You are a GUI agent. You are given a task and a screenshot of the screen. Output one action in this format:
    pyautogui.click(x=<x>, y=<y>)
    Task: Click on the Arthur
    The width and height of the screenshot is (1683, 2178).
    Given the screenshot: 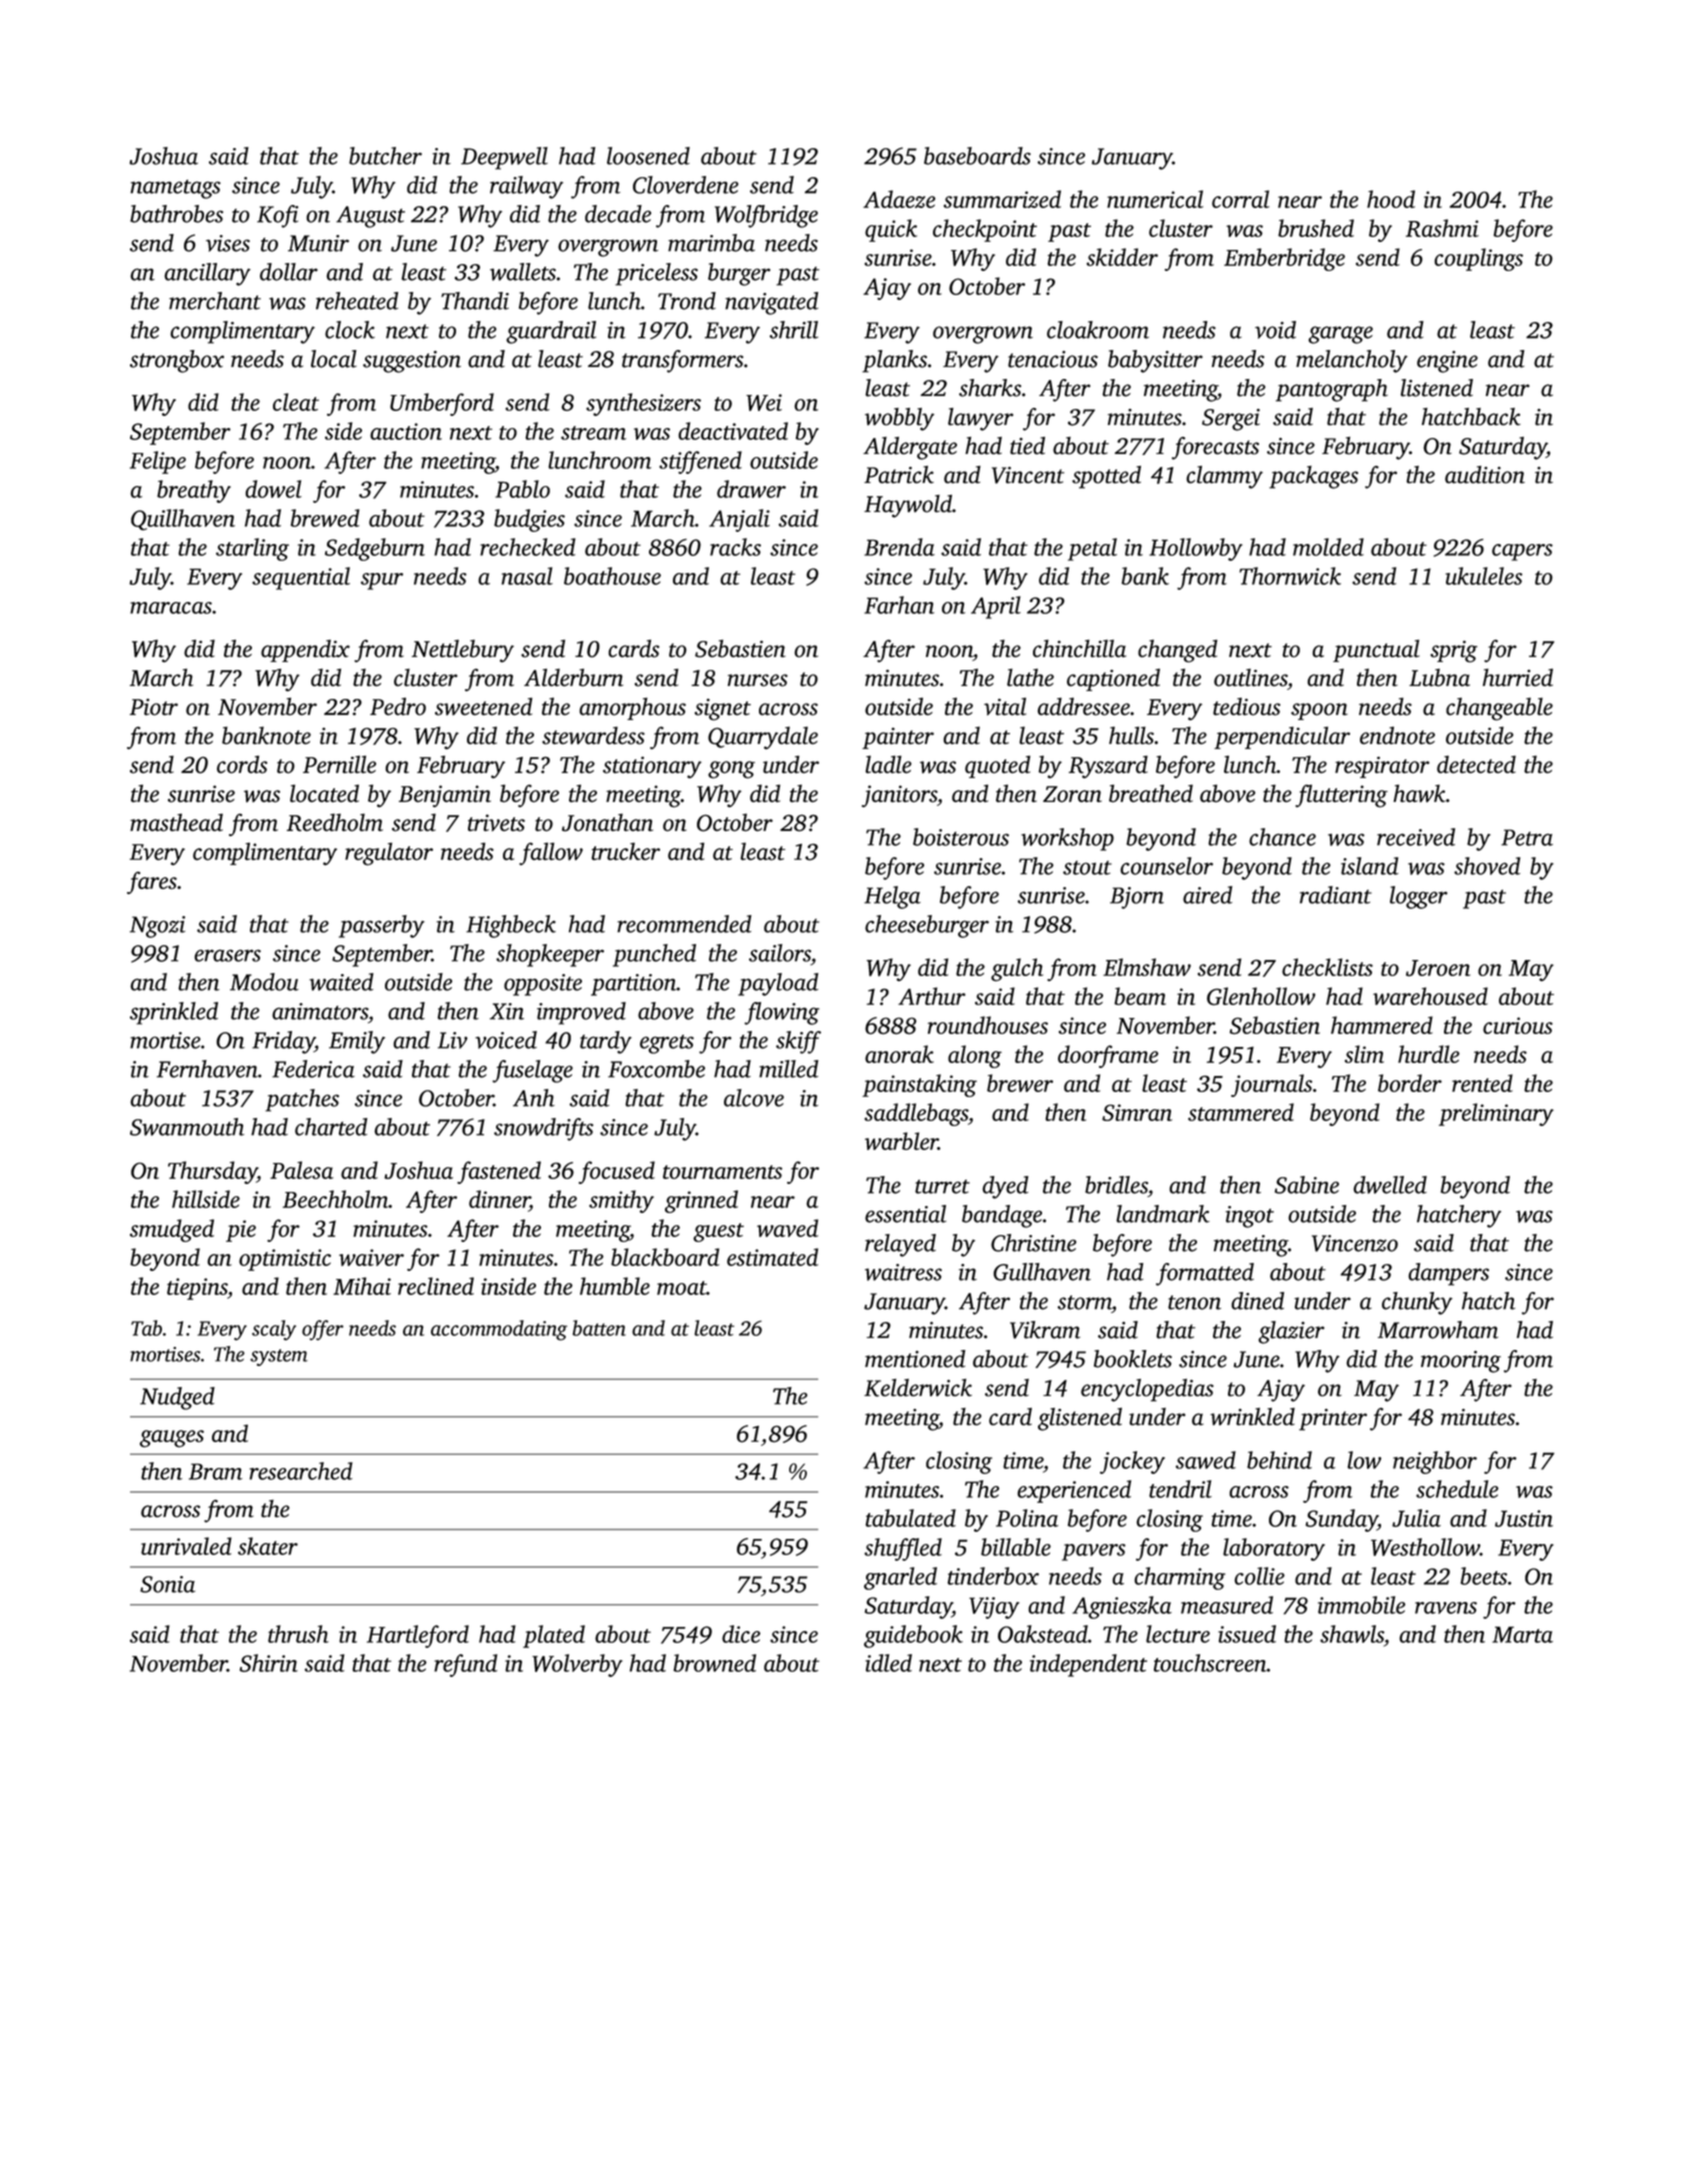 What is the action you would take?
    pyautogui.click(x=932, y=996)
